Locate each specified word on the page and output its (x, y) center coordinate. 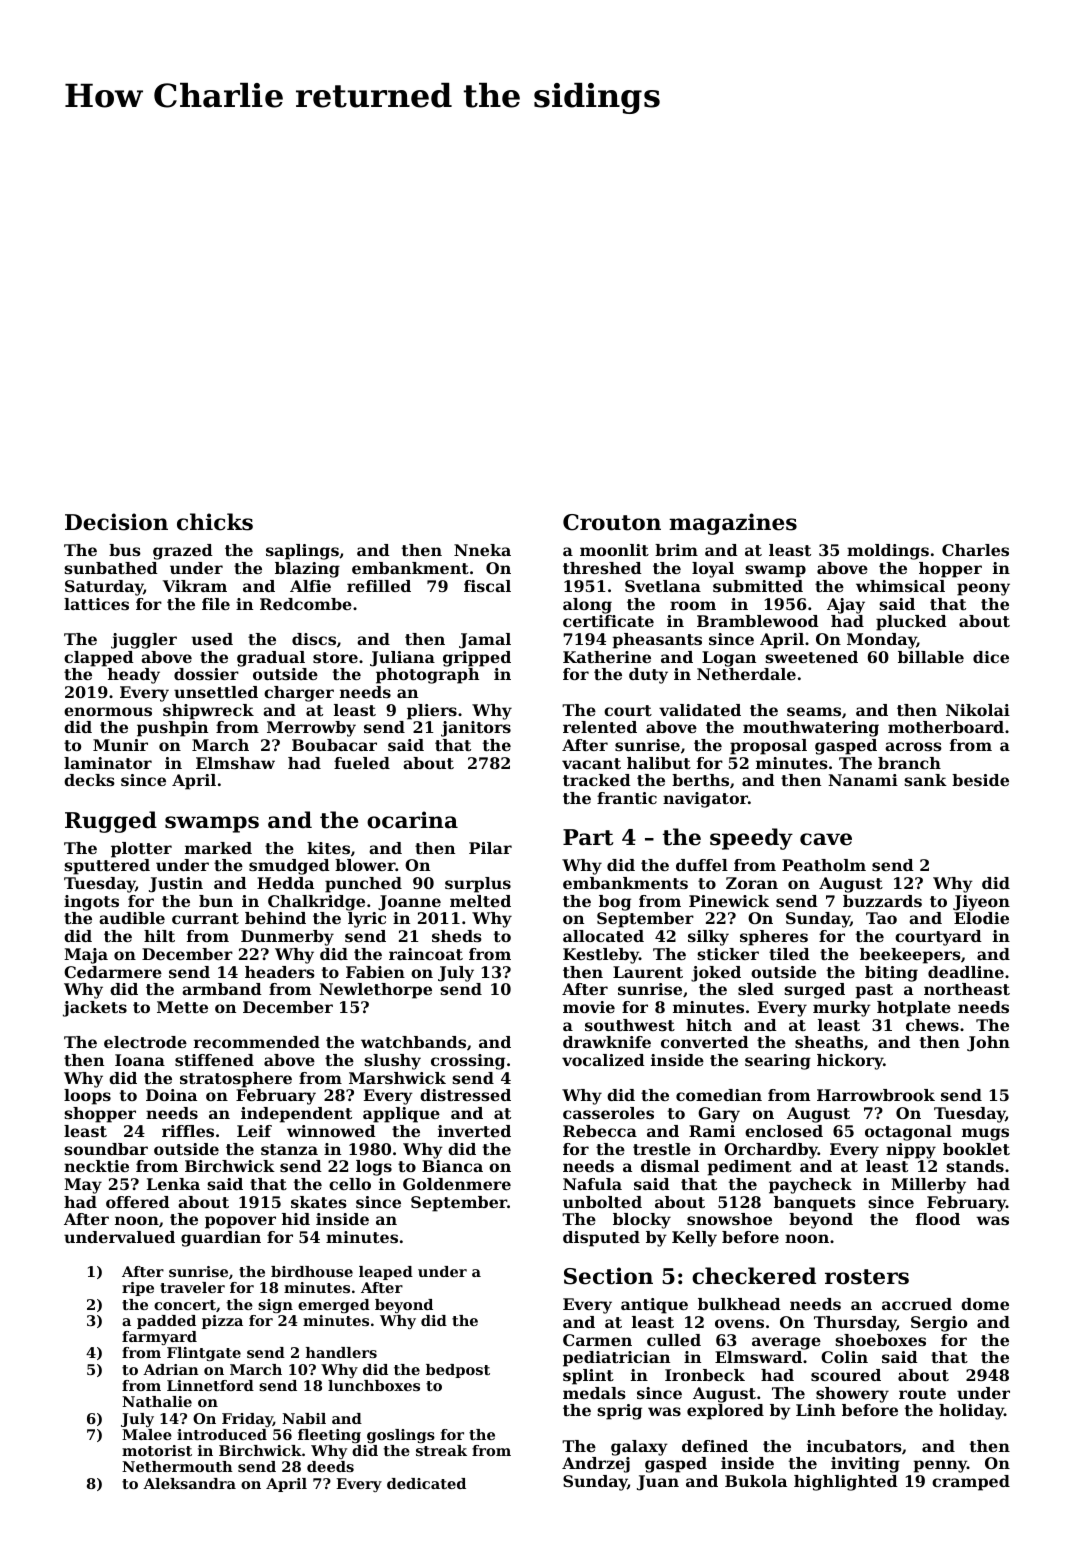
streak (441, 1450)
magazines (733, 524)
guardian (221, 1239)
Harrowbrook (876, 1095)
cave (826, 839)
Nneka (482, 550)
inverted (474, 1131)
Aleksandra (189, 1483)
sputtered (107, 867)
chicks (215, 522)
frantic (627, 798)
